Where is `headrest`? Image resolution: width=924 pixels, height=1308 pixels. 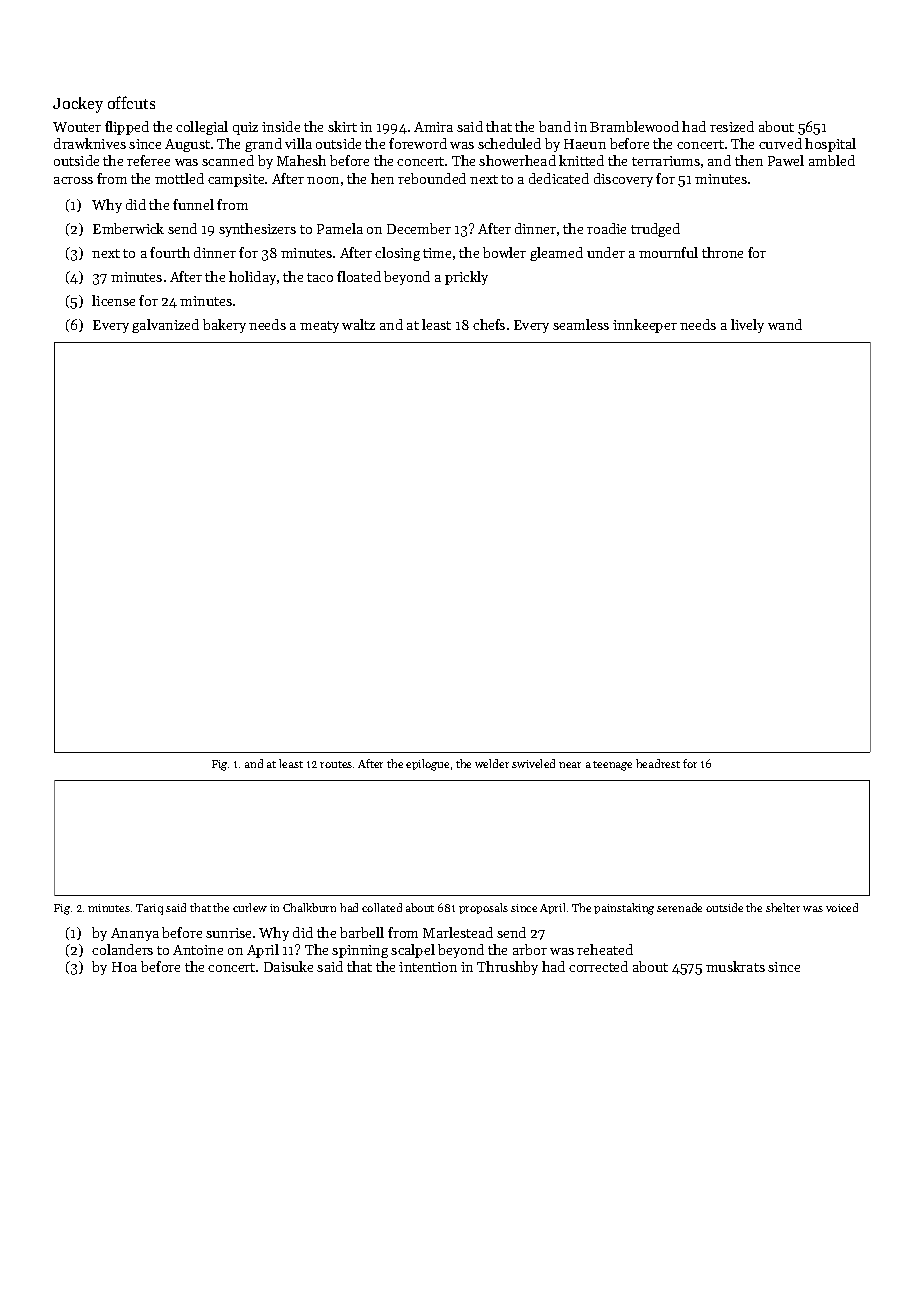 headrest is located at coordinates (658, 763).
